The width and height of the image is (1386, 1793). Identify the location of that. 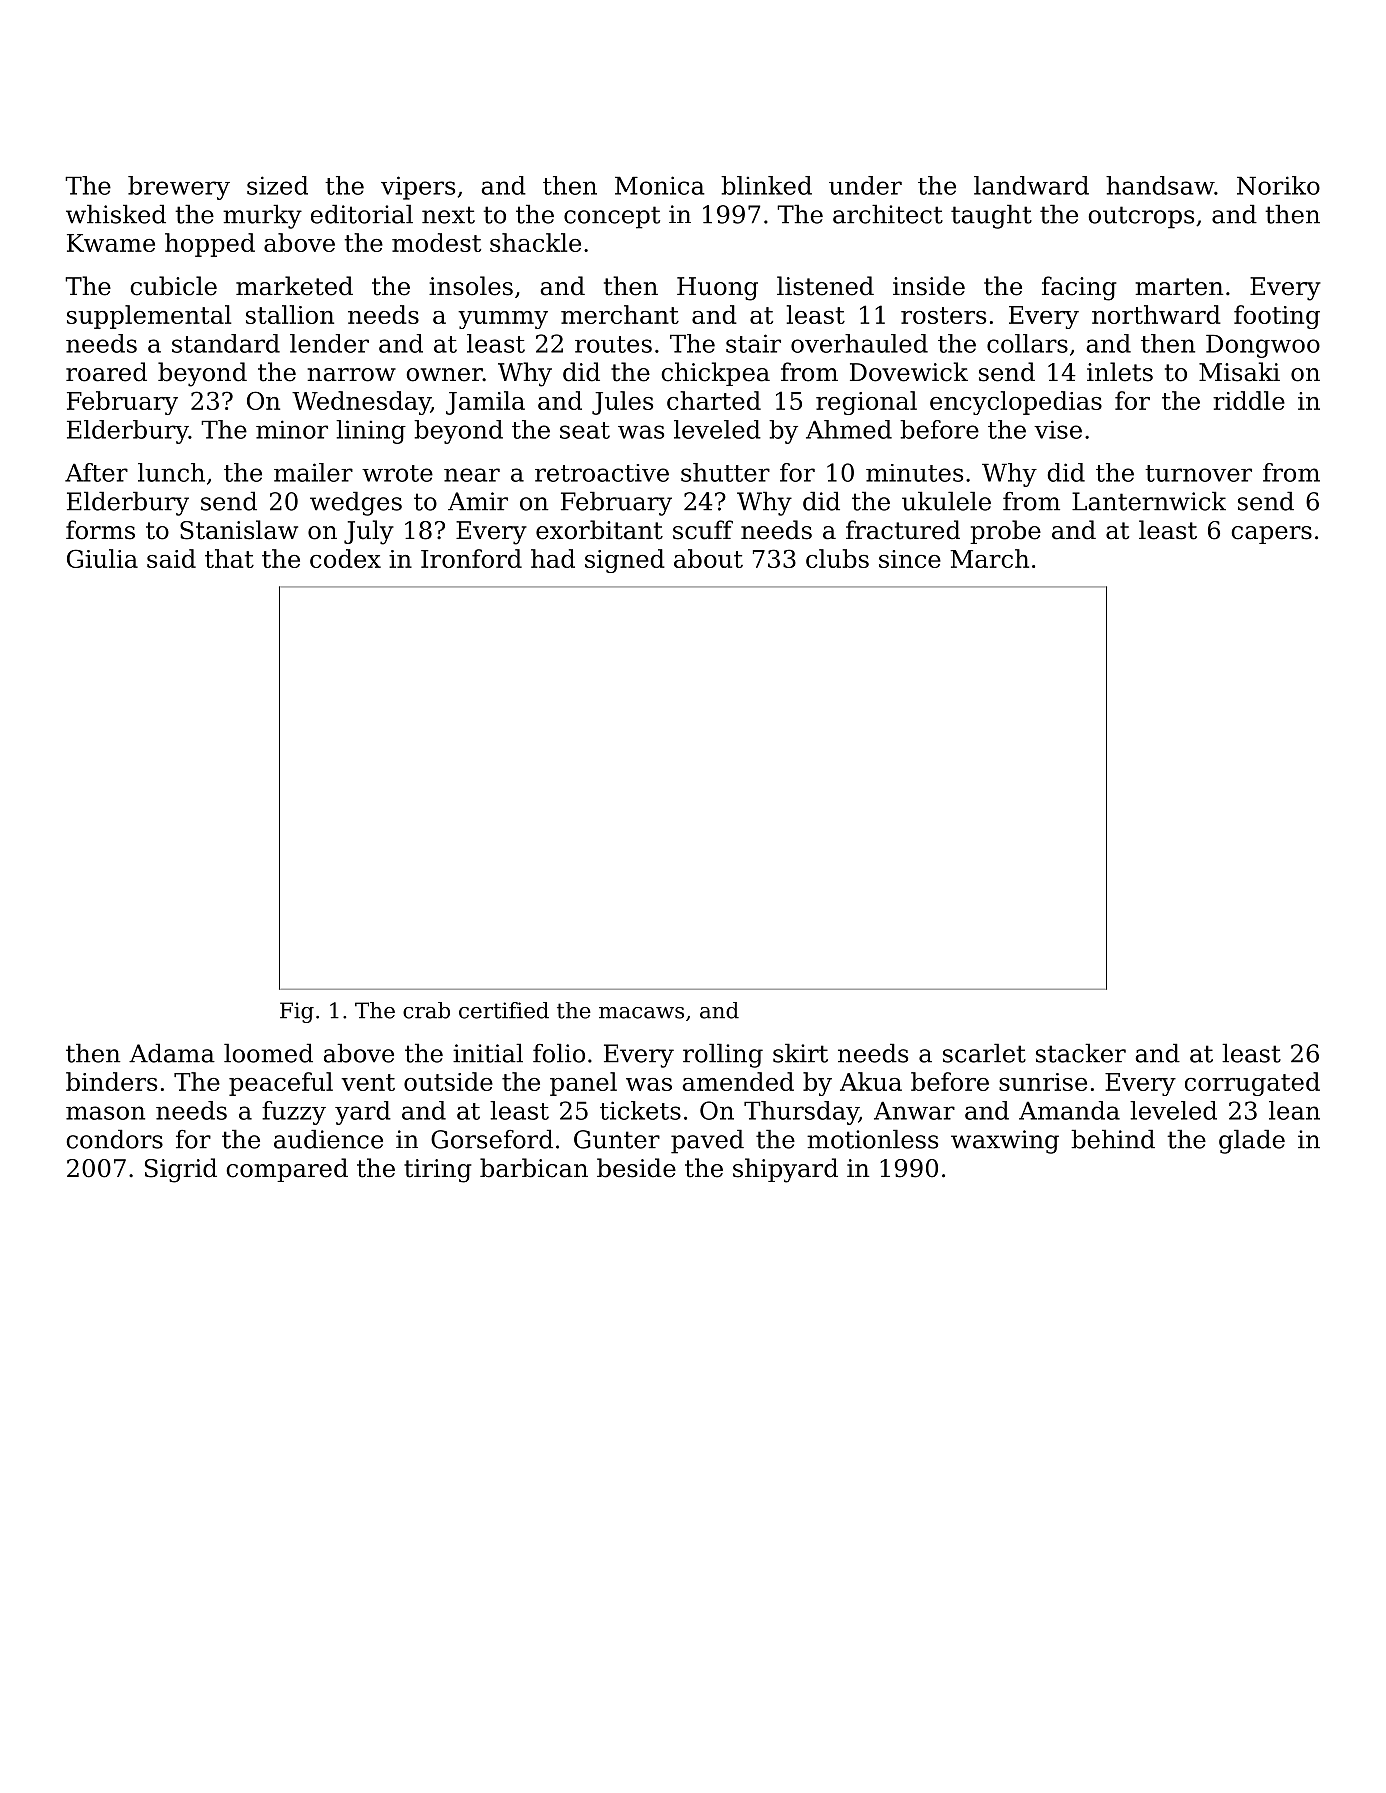
(229, 558).
